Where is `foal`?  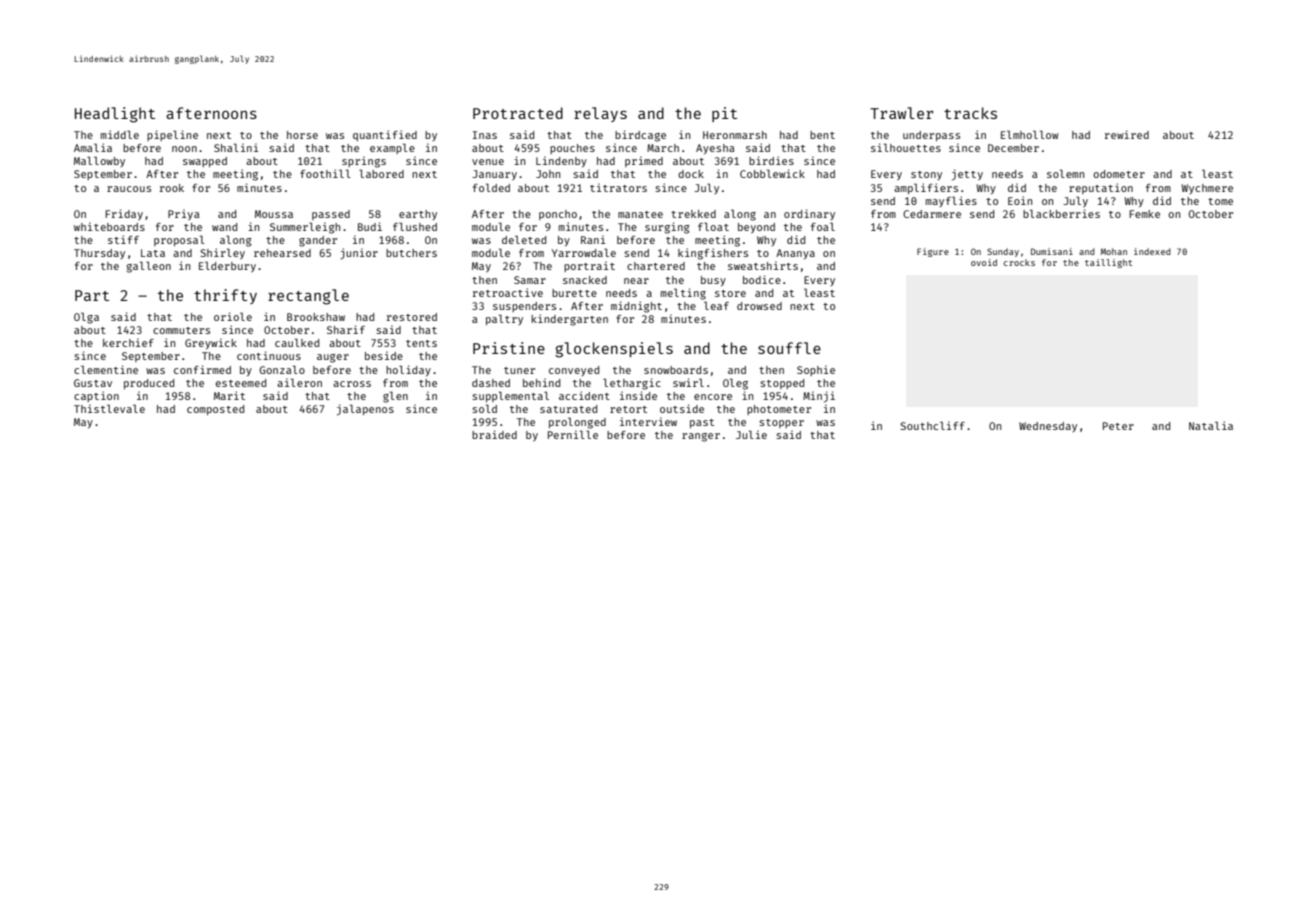 foal is located at coordinates (823, 226).
